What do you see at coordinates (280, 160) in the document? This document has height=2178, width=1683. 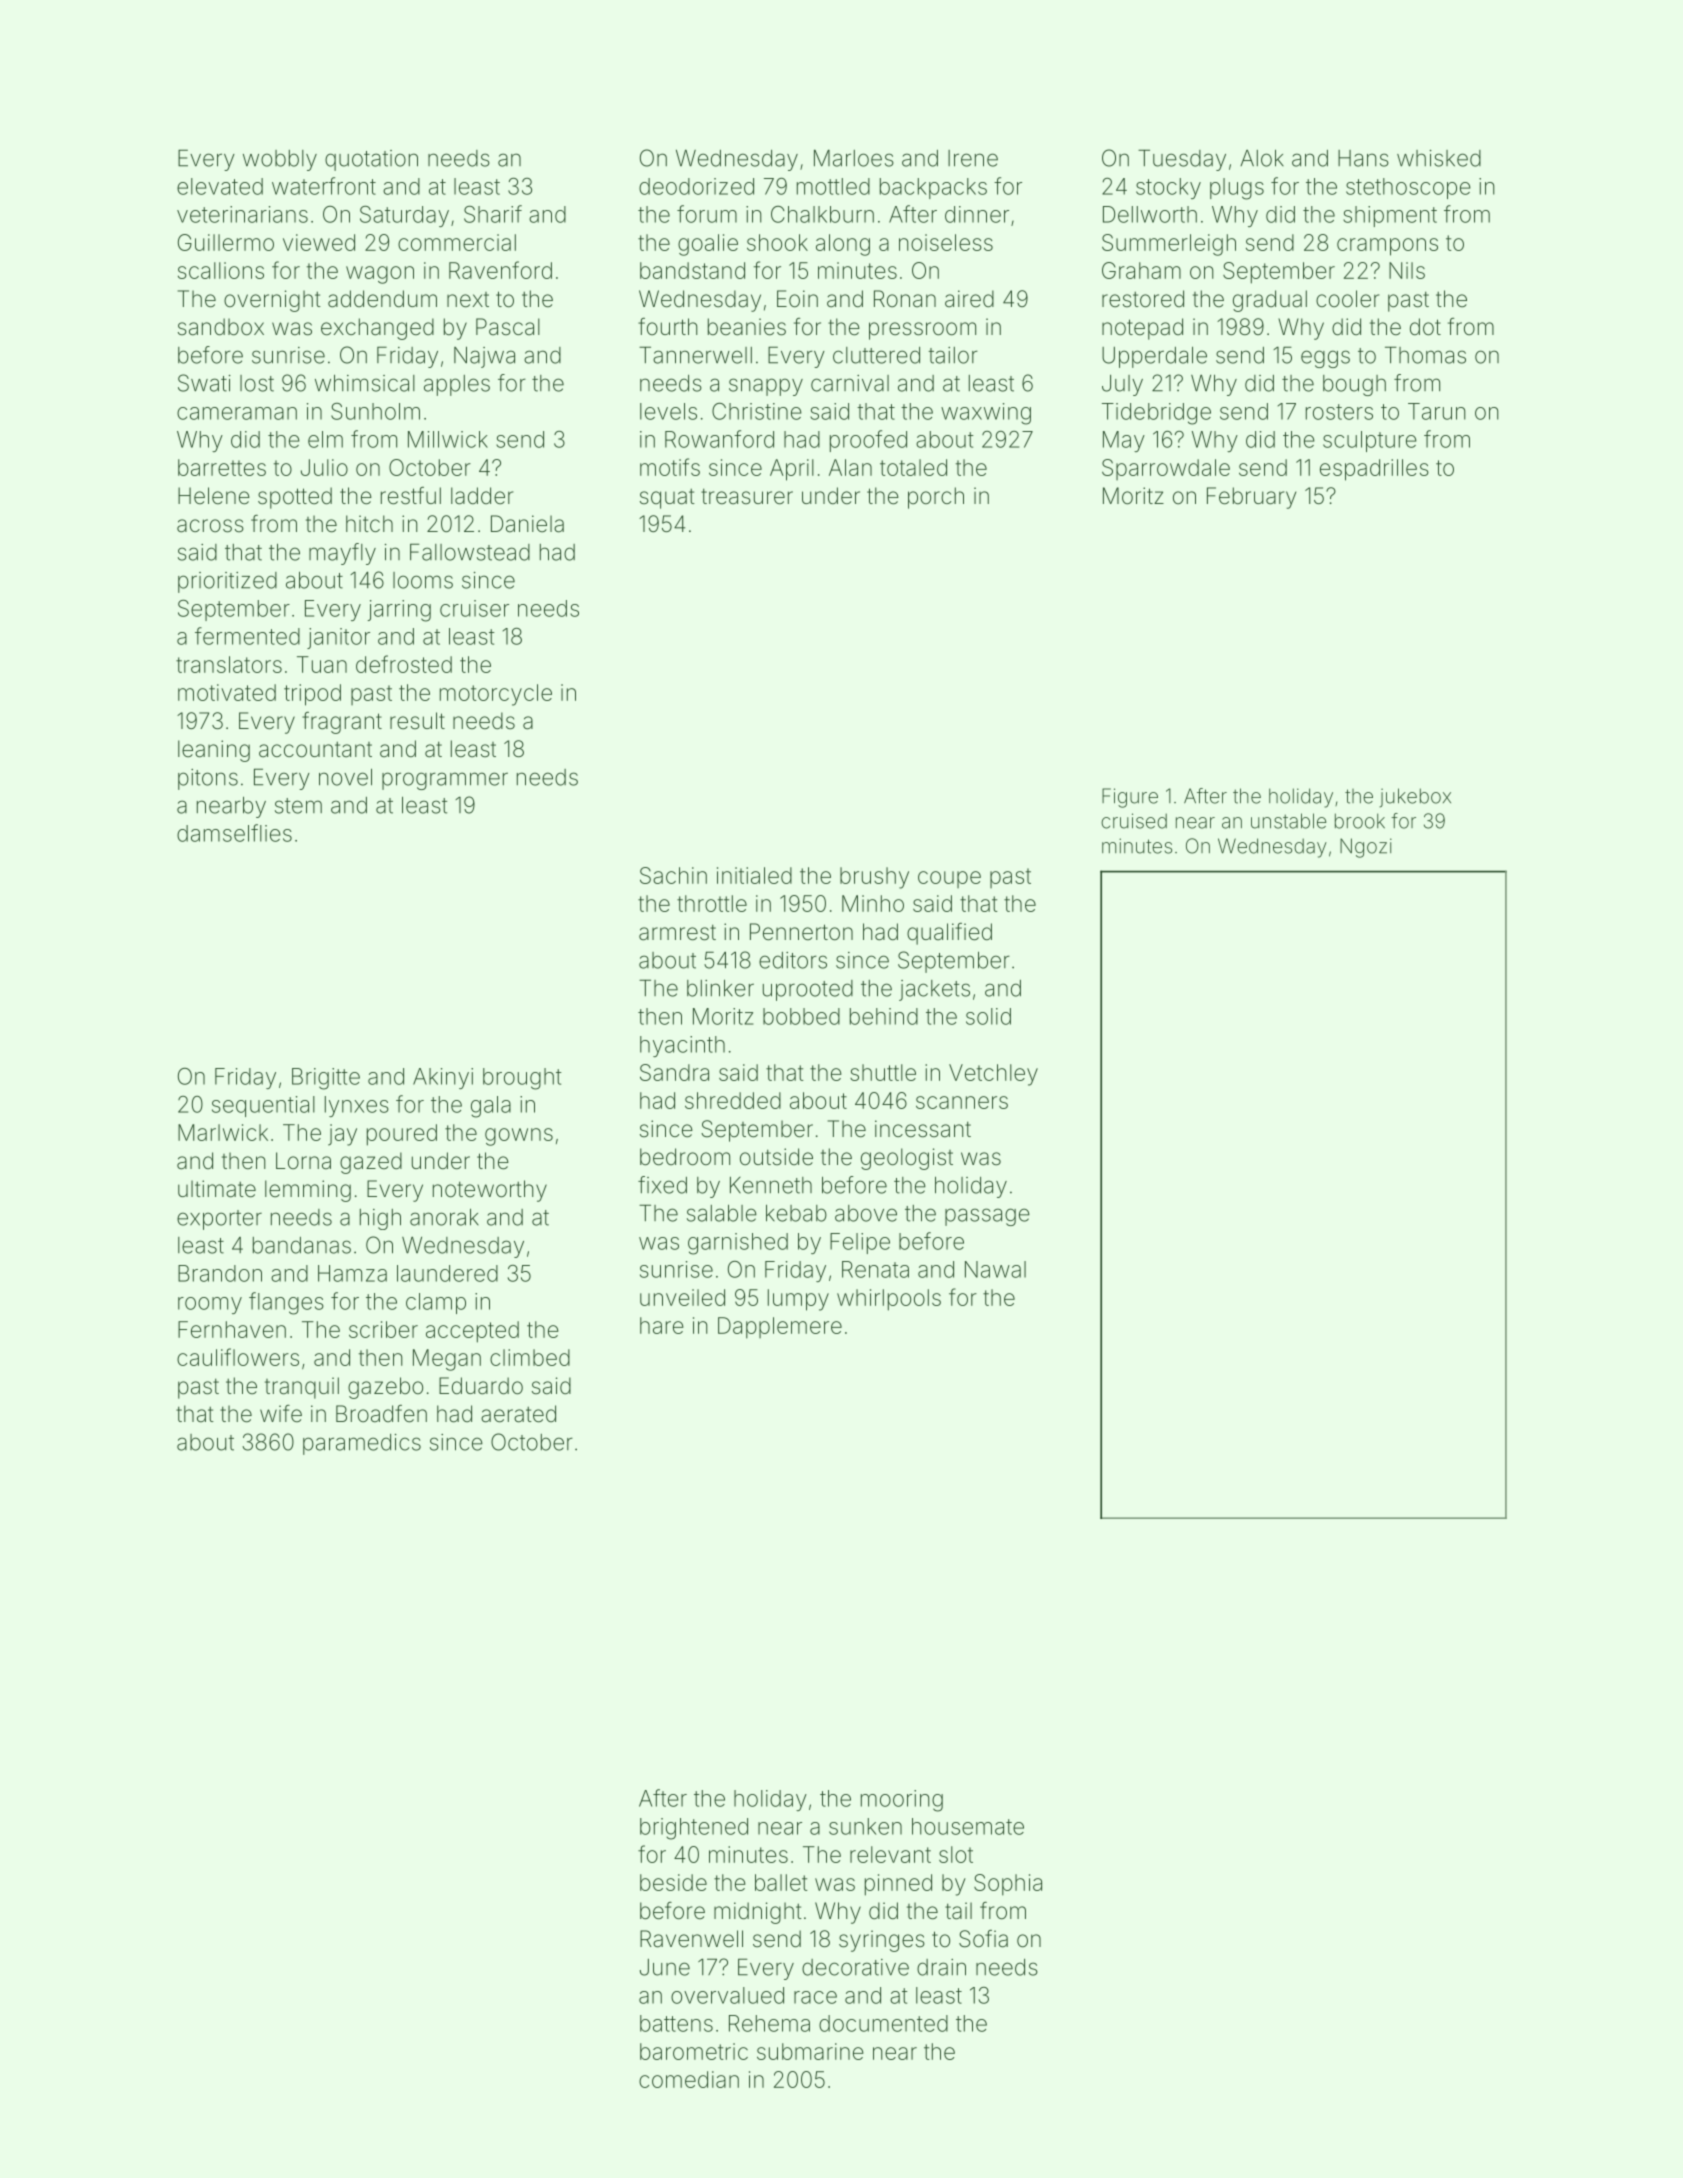 I see `wobbly` at bounding box center [280, 160].
